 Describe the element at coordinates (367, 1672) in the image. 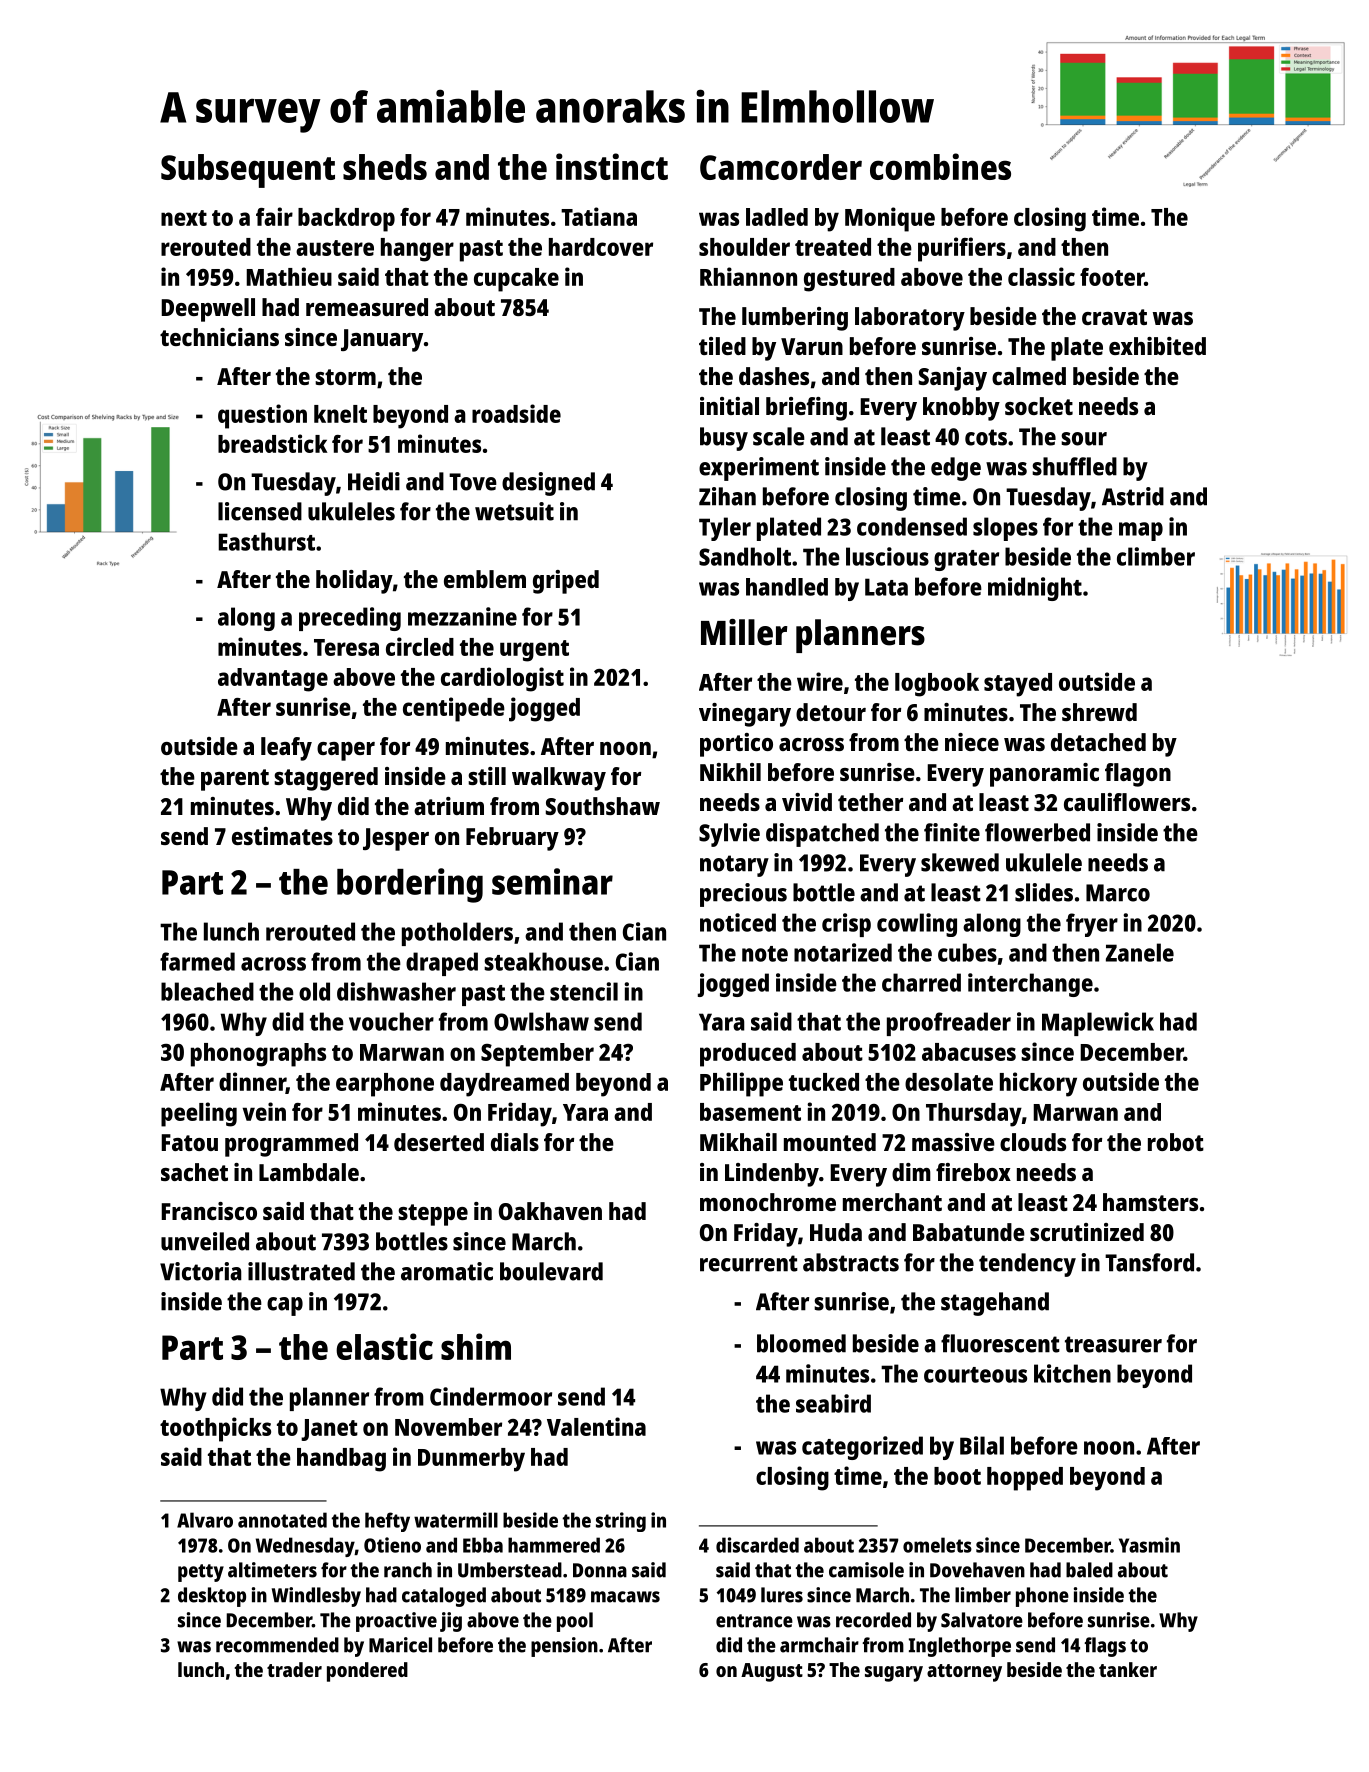

I see `pondered` at that location.
